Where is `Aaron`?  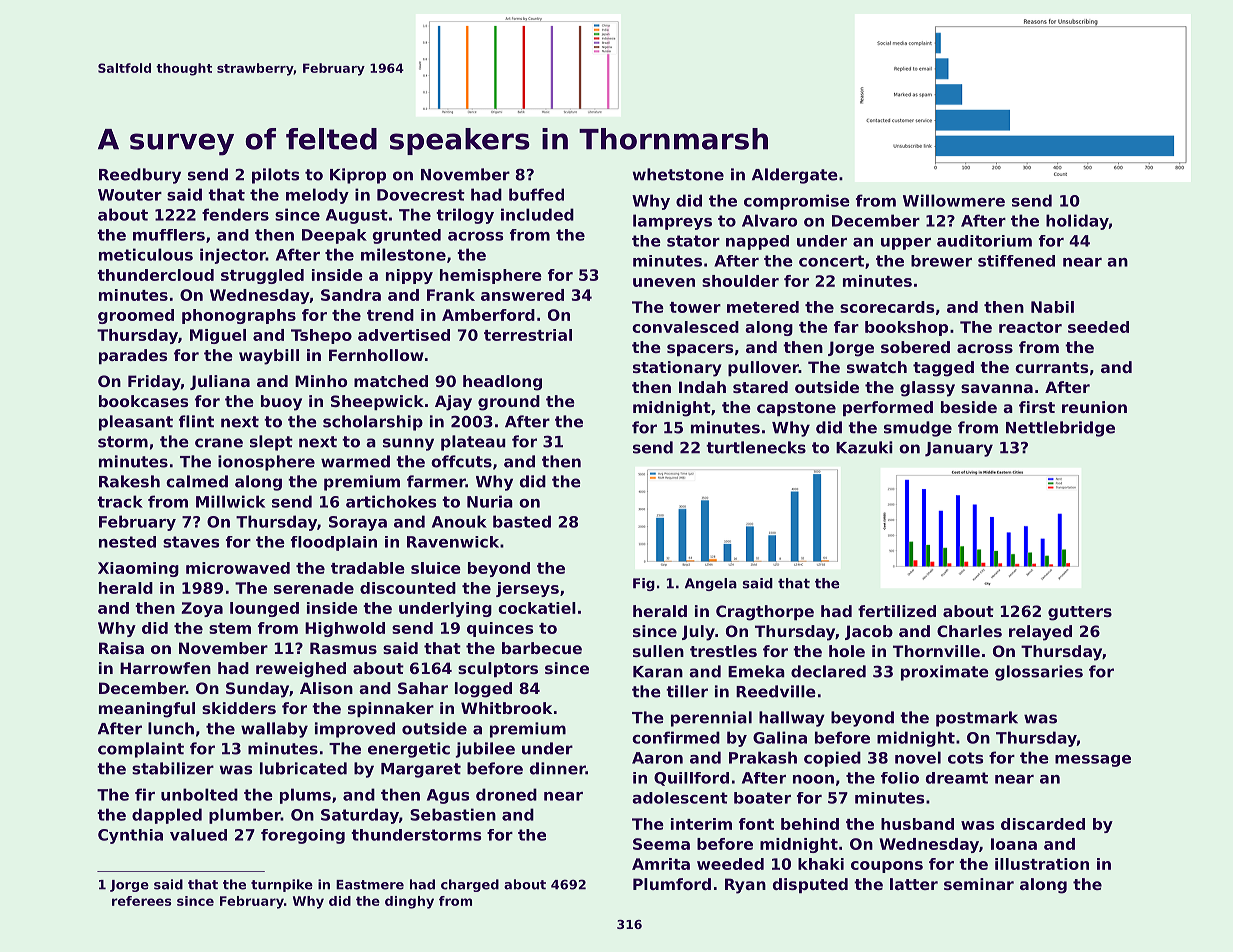
Aaron is located at coordinates (657, 758).
